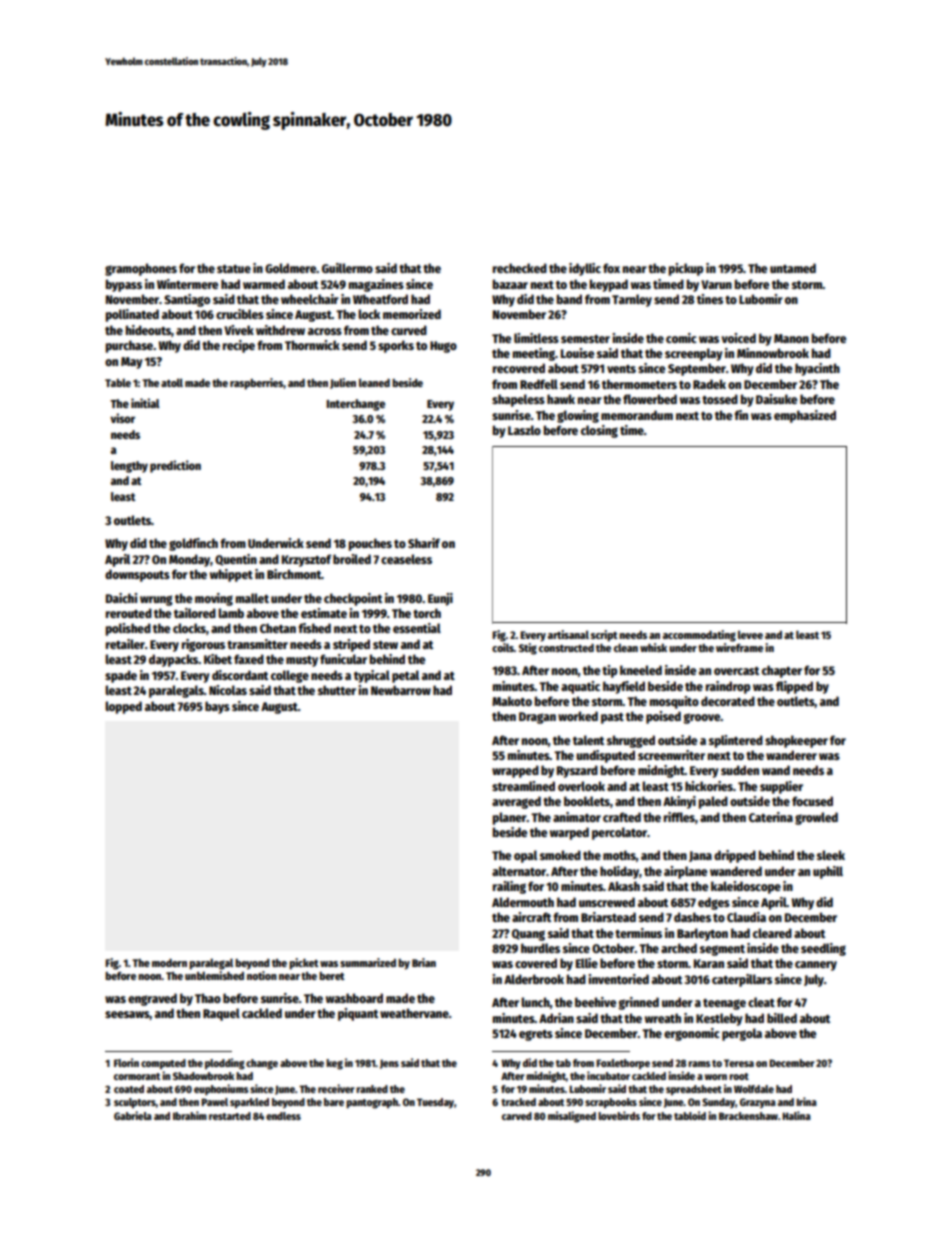 This screenshot has width=952, height=1233. What do you see at coordinates (173, 660) in the screenshot?
I see `daypacks` at bounding box center [173, 660].
